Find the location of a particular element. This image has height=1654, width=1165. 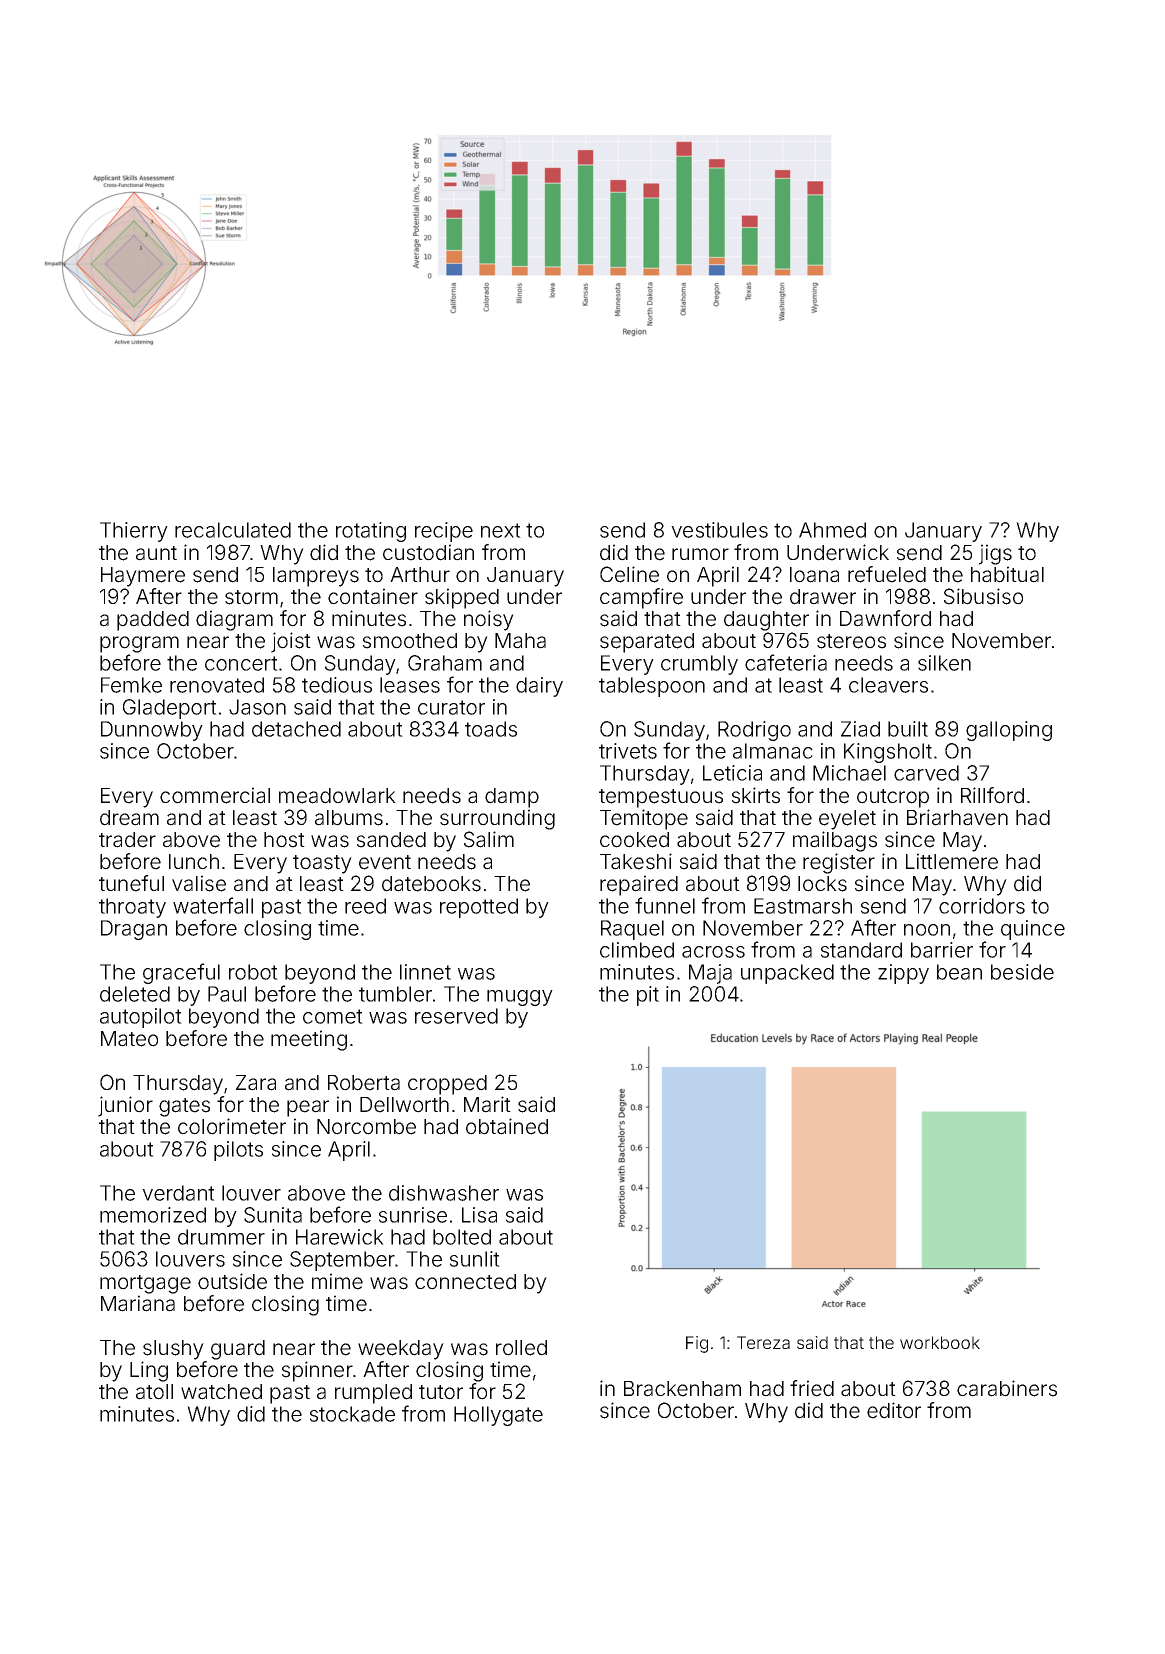

rotating is located at coordinates (371, 532).
